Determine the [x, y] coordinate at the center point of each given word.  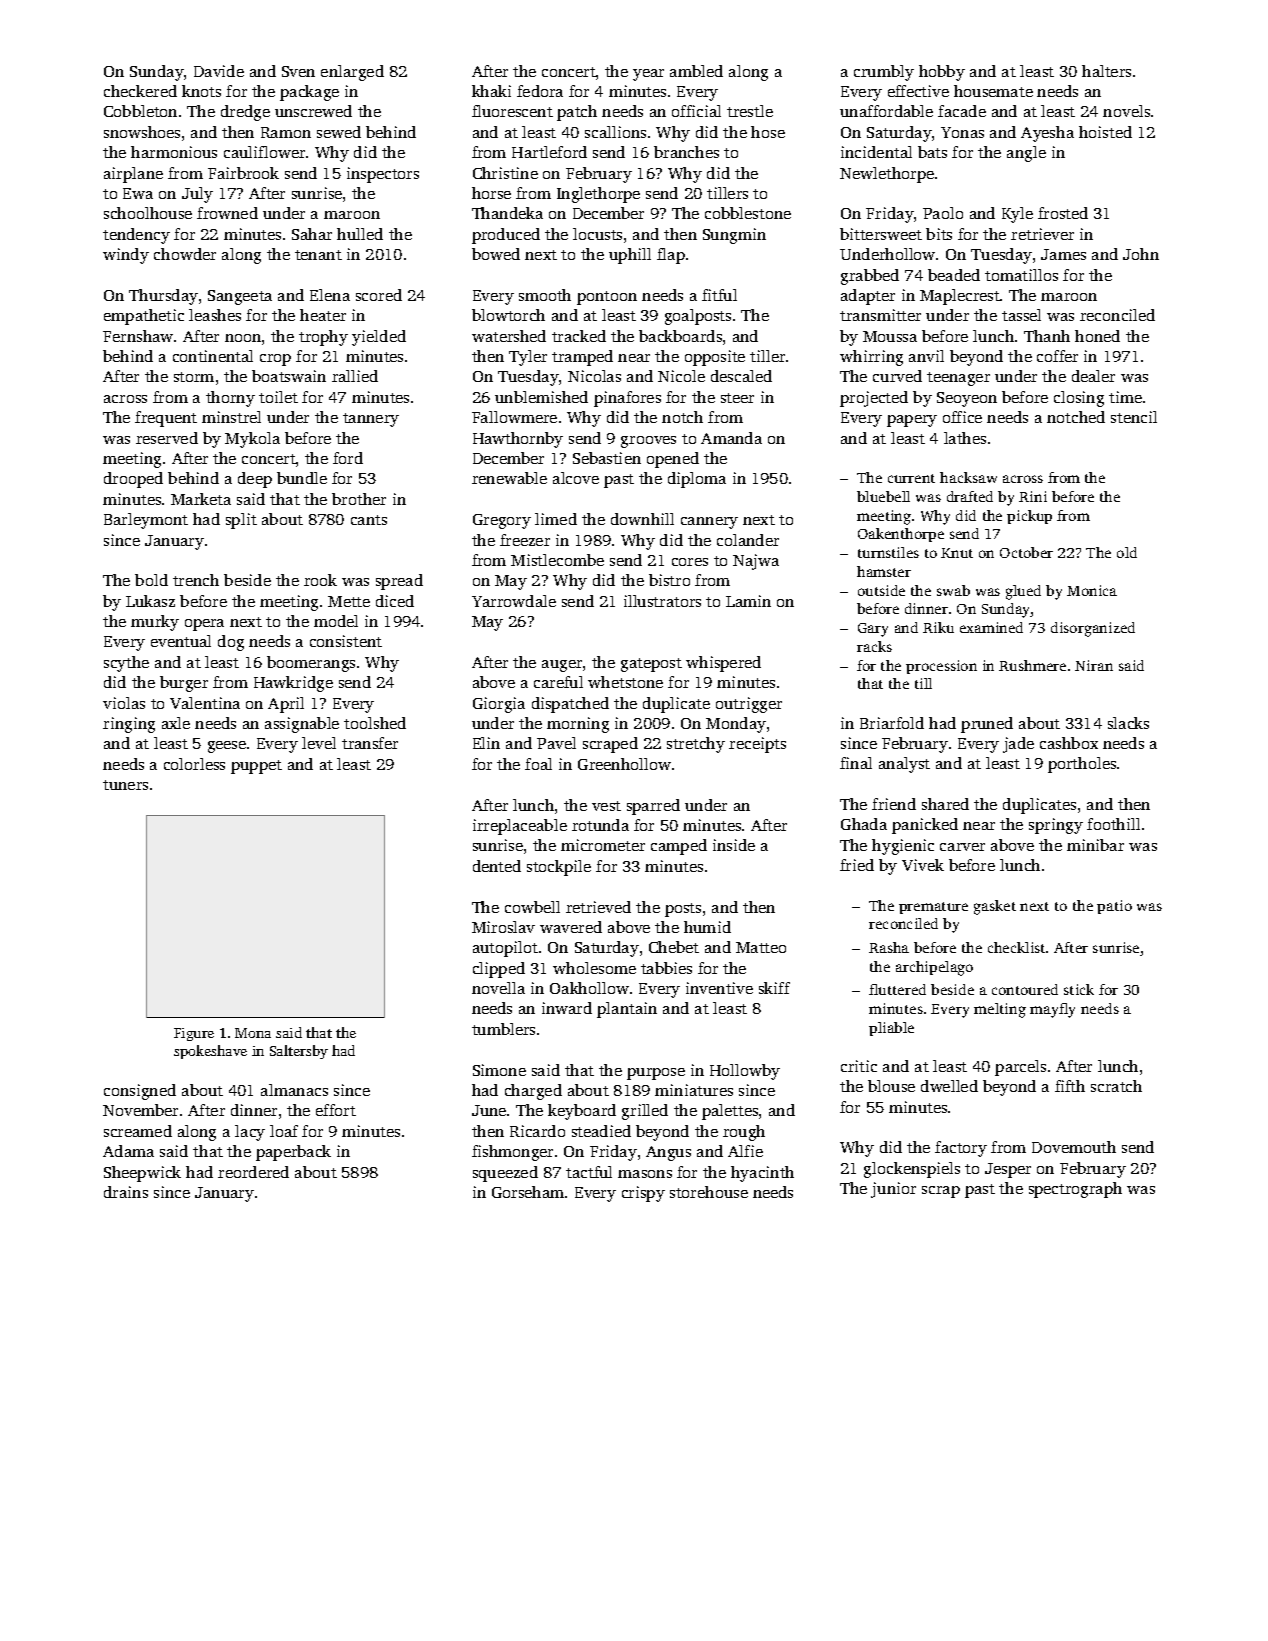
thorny [230, 399]
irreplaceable [520, 827]
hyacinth [762, 1174]
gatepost [651, 665]
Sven [298, 71]
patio [1114, 907]
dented [497, 866]
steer [737, 398]
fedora [540, 91]
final [856, 763]
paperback [293, 1153]
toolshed [375, 723]
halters [1106, 71]
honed [1097, 336]
